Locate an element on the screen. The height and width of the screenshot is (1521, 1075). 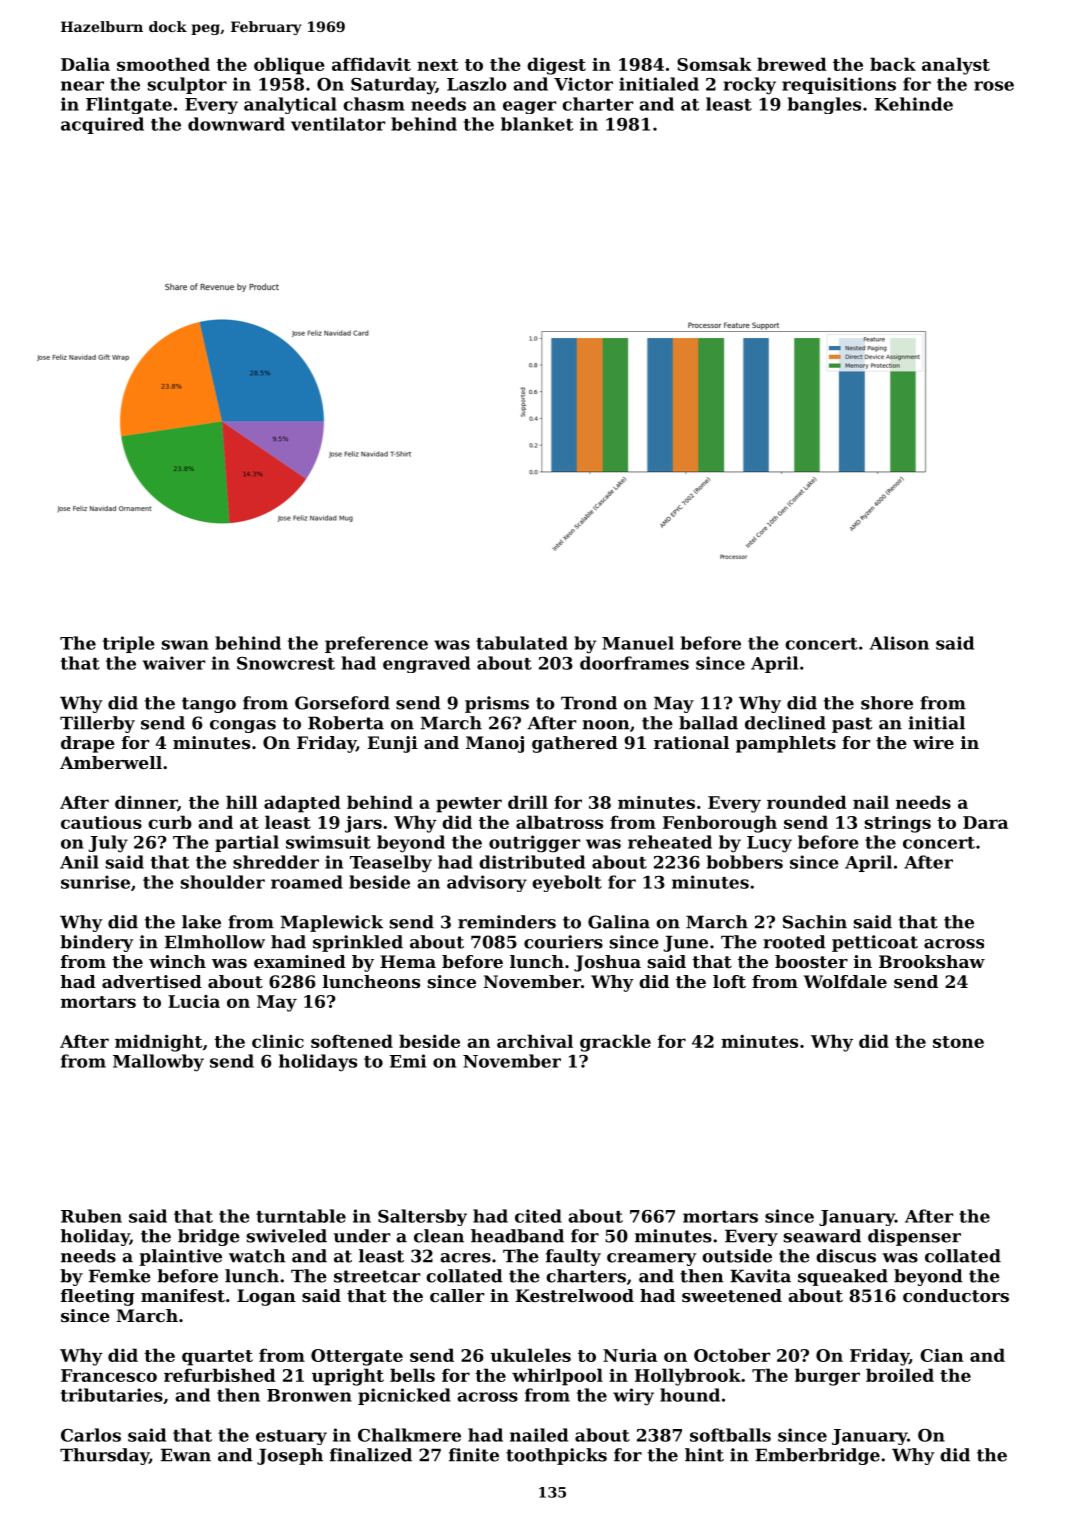
brewed is located at coordinates (792, 64).
